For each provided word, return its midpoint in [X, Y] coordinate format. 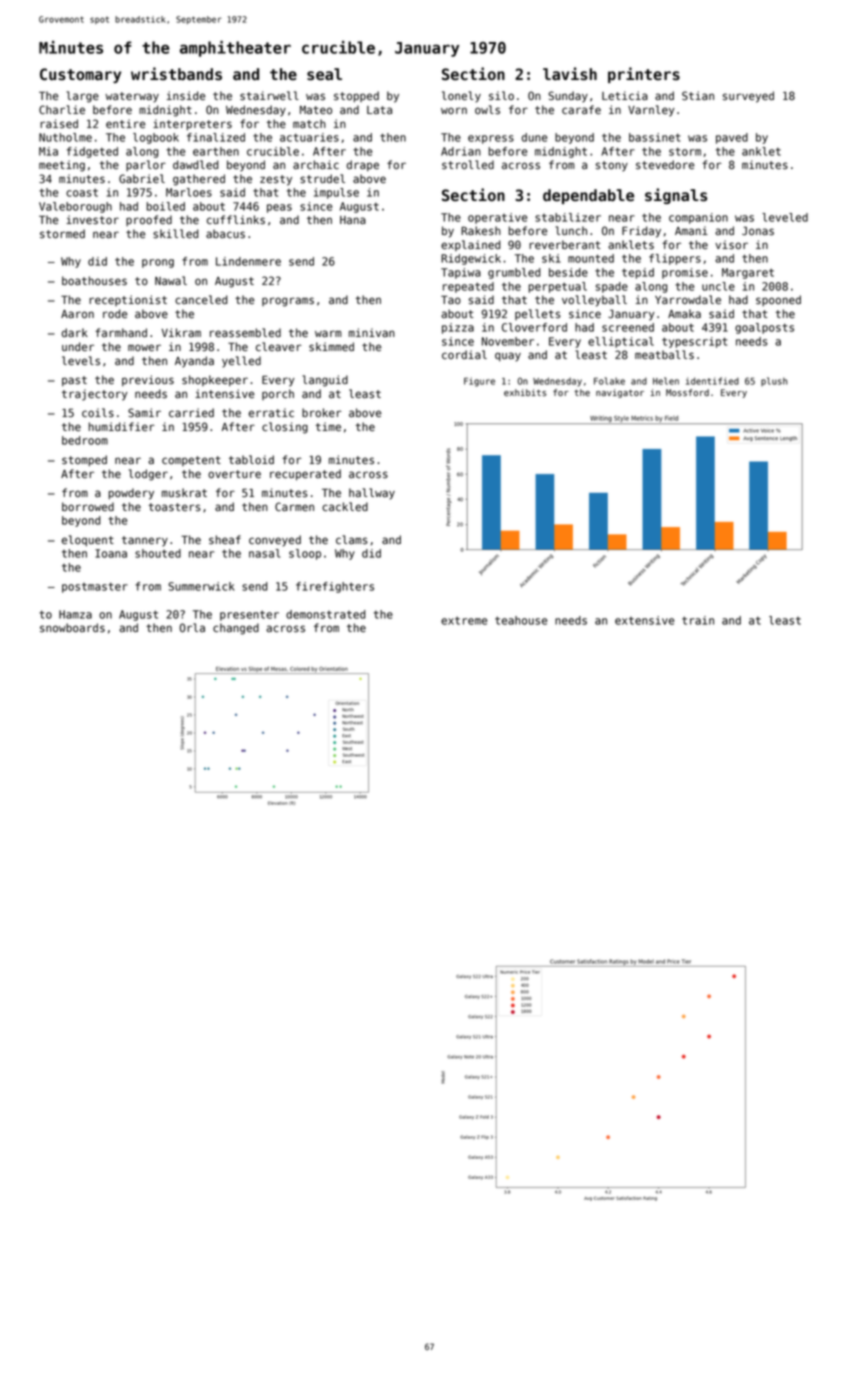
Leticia [625, 96]
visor [731, 245]
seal [324, 74]
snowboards [72, 628]
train [698, 620]
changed [236, 629]
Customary [80, 75]
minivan [372, 333]
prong [158, 263]
